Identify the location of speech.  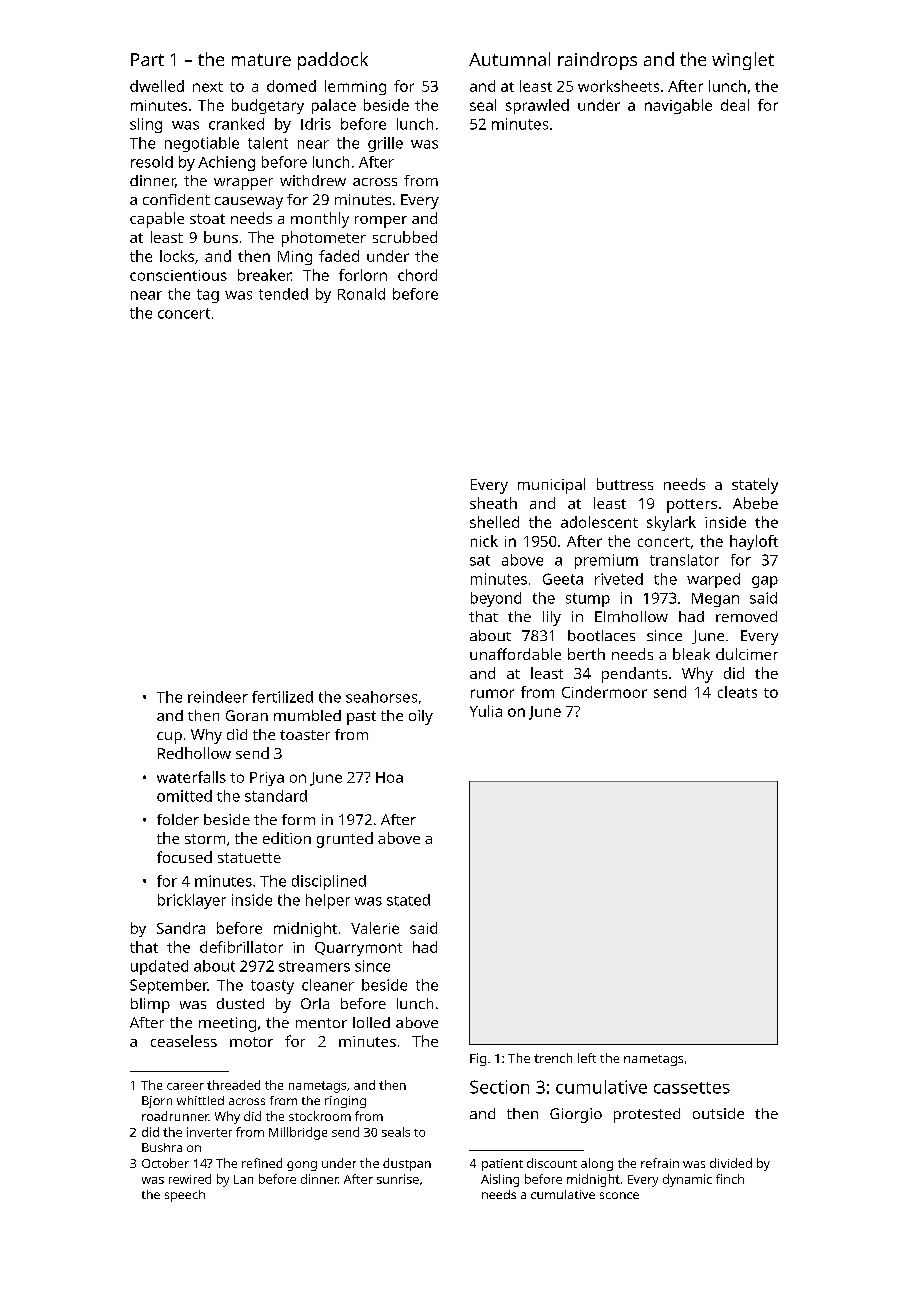
(185, 1196).
